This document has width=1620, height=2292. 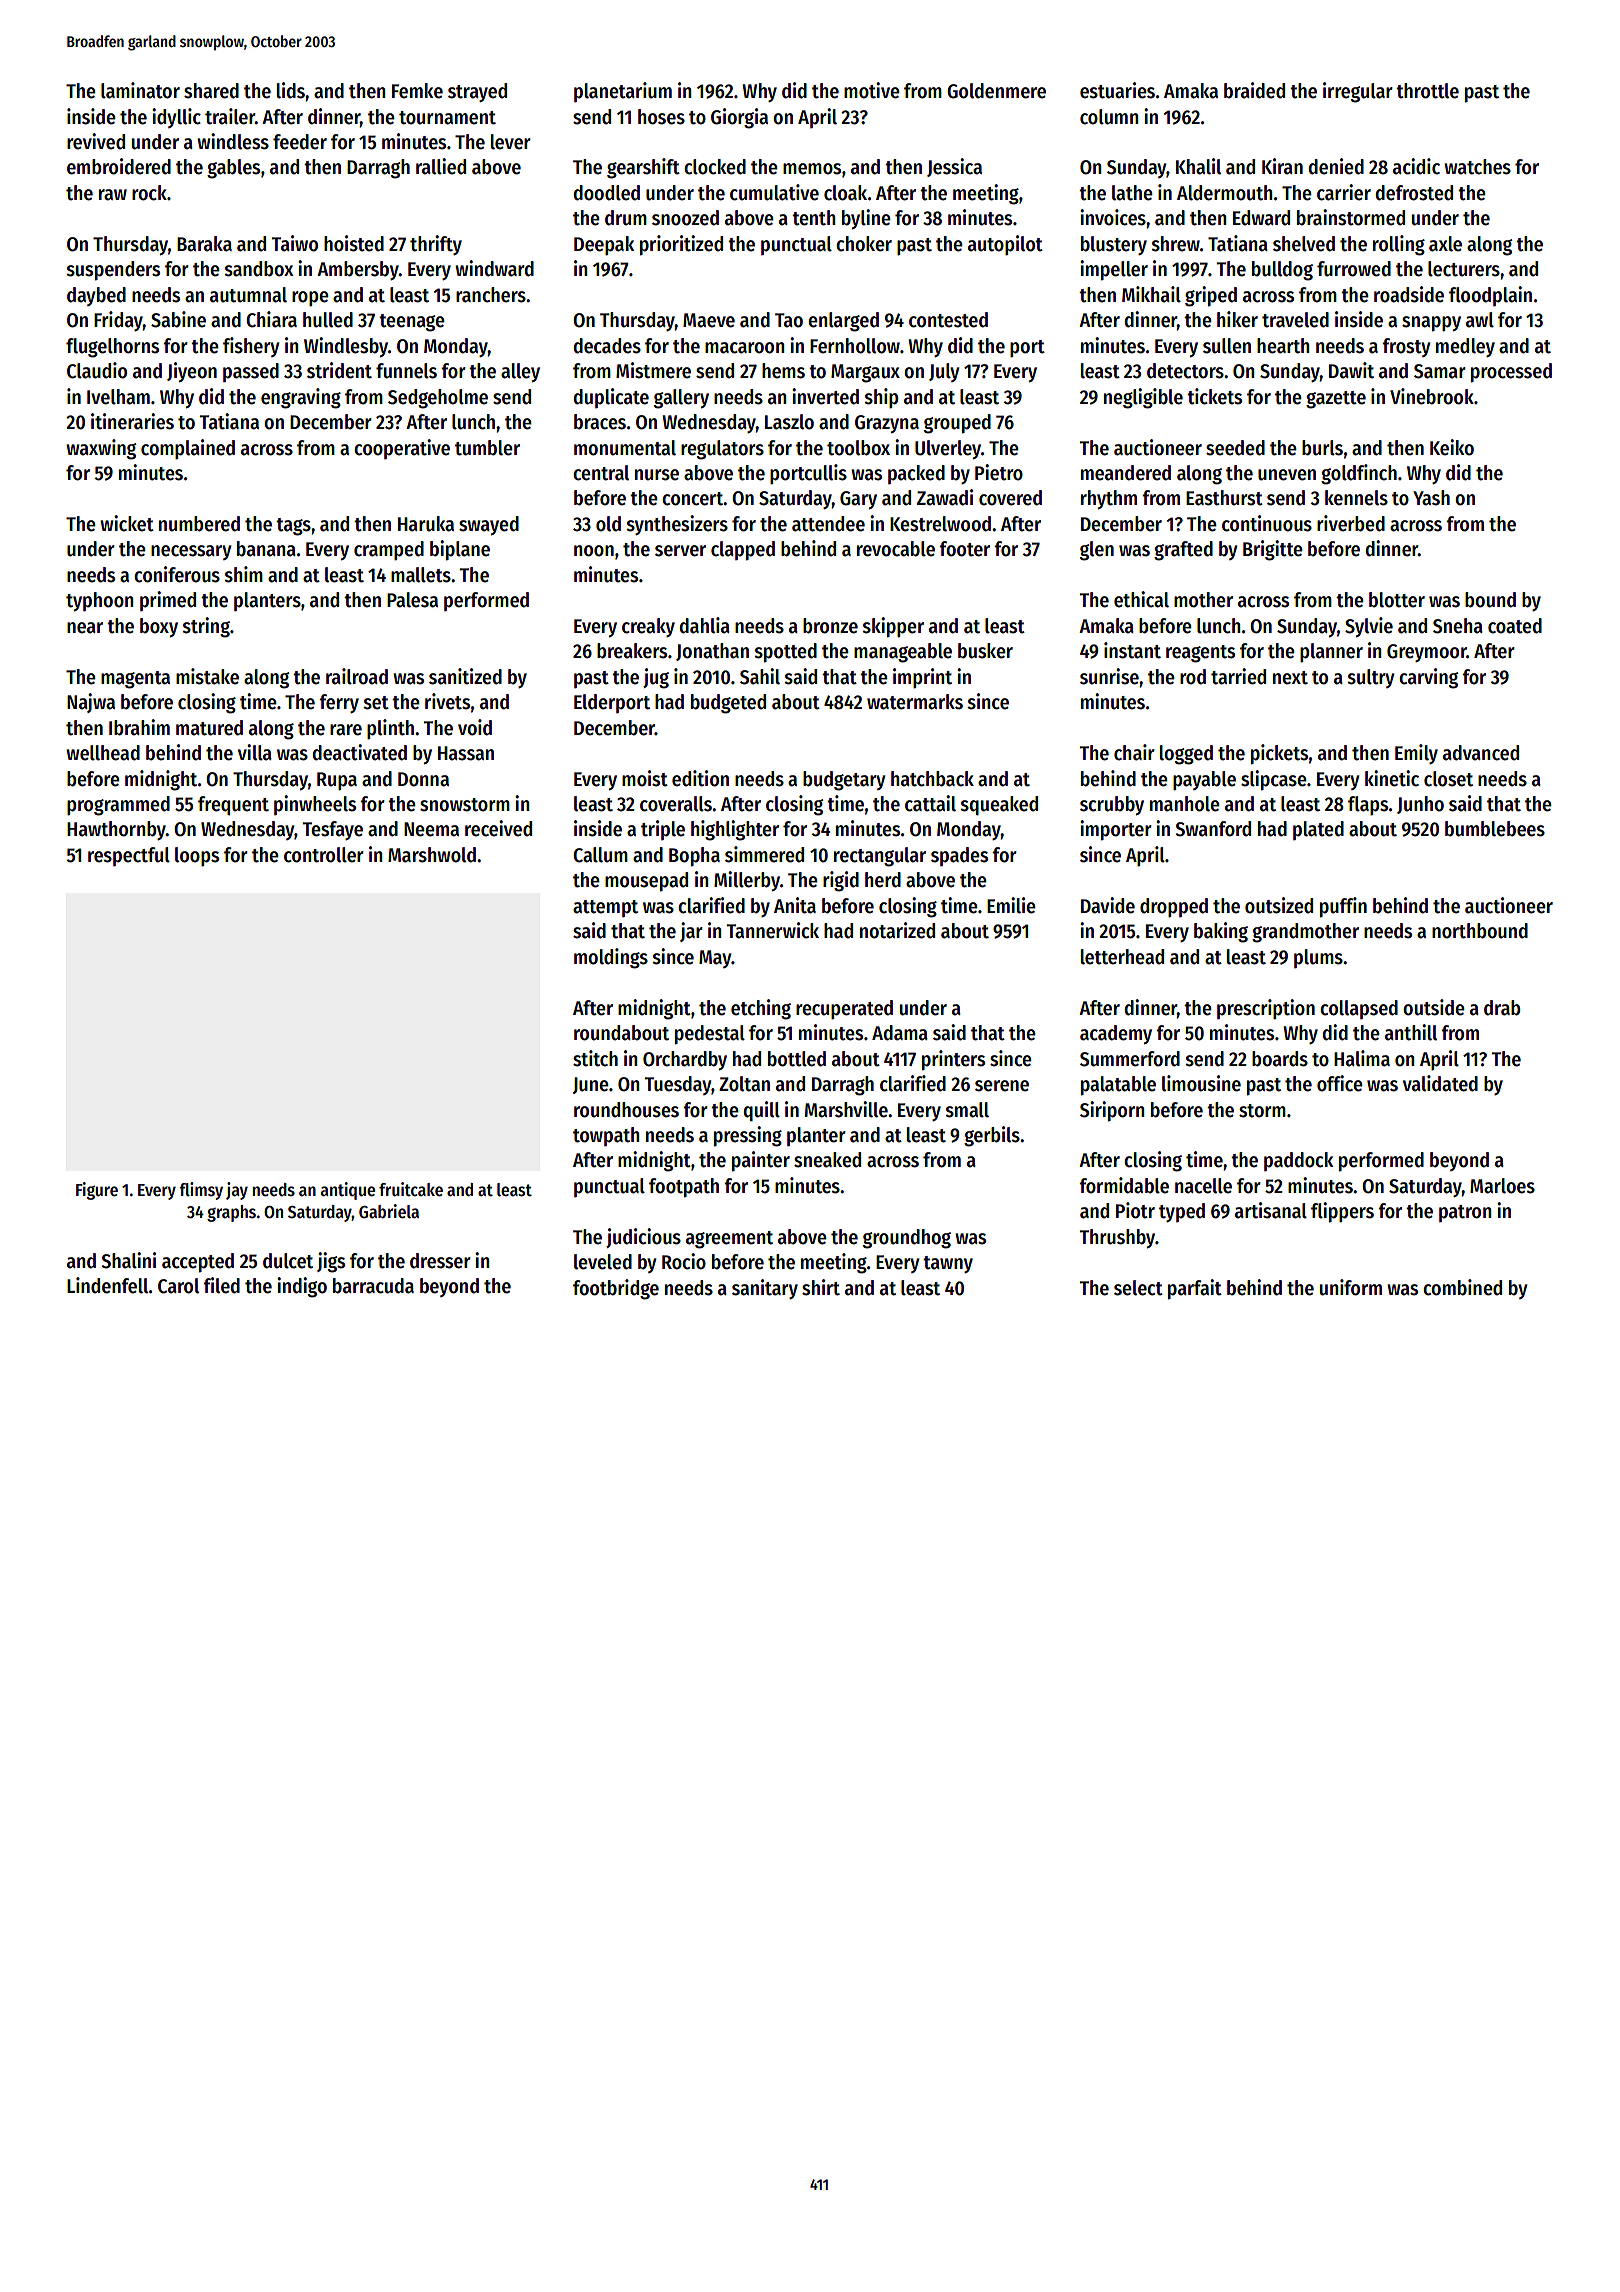 I want to click on ethical, so click(x=1141, y=599).
